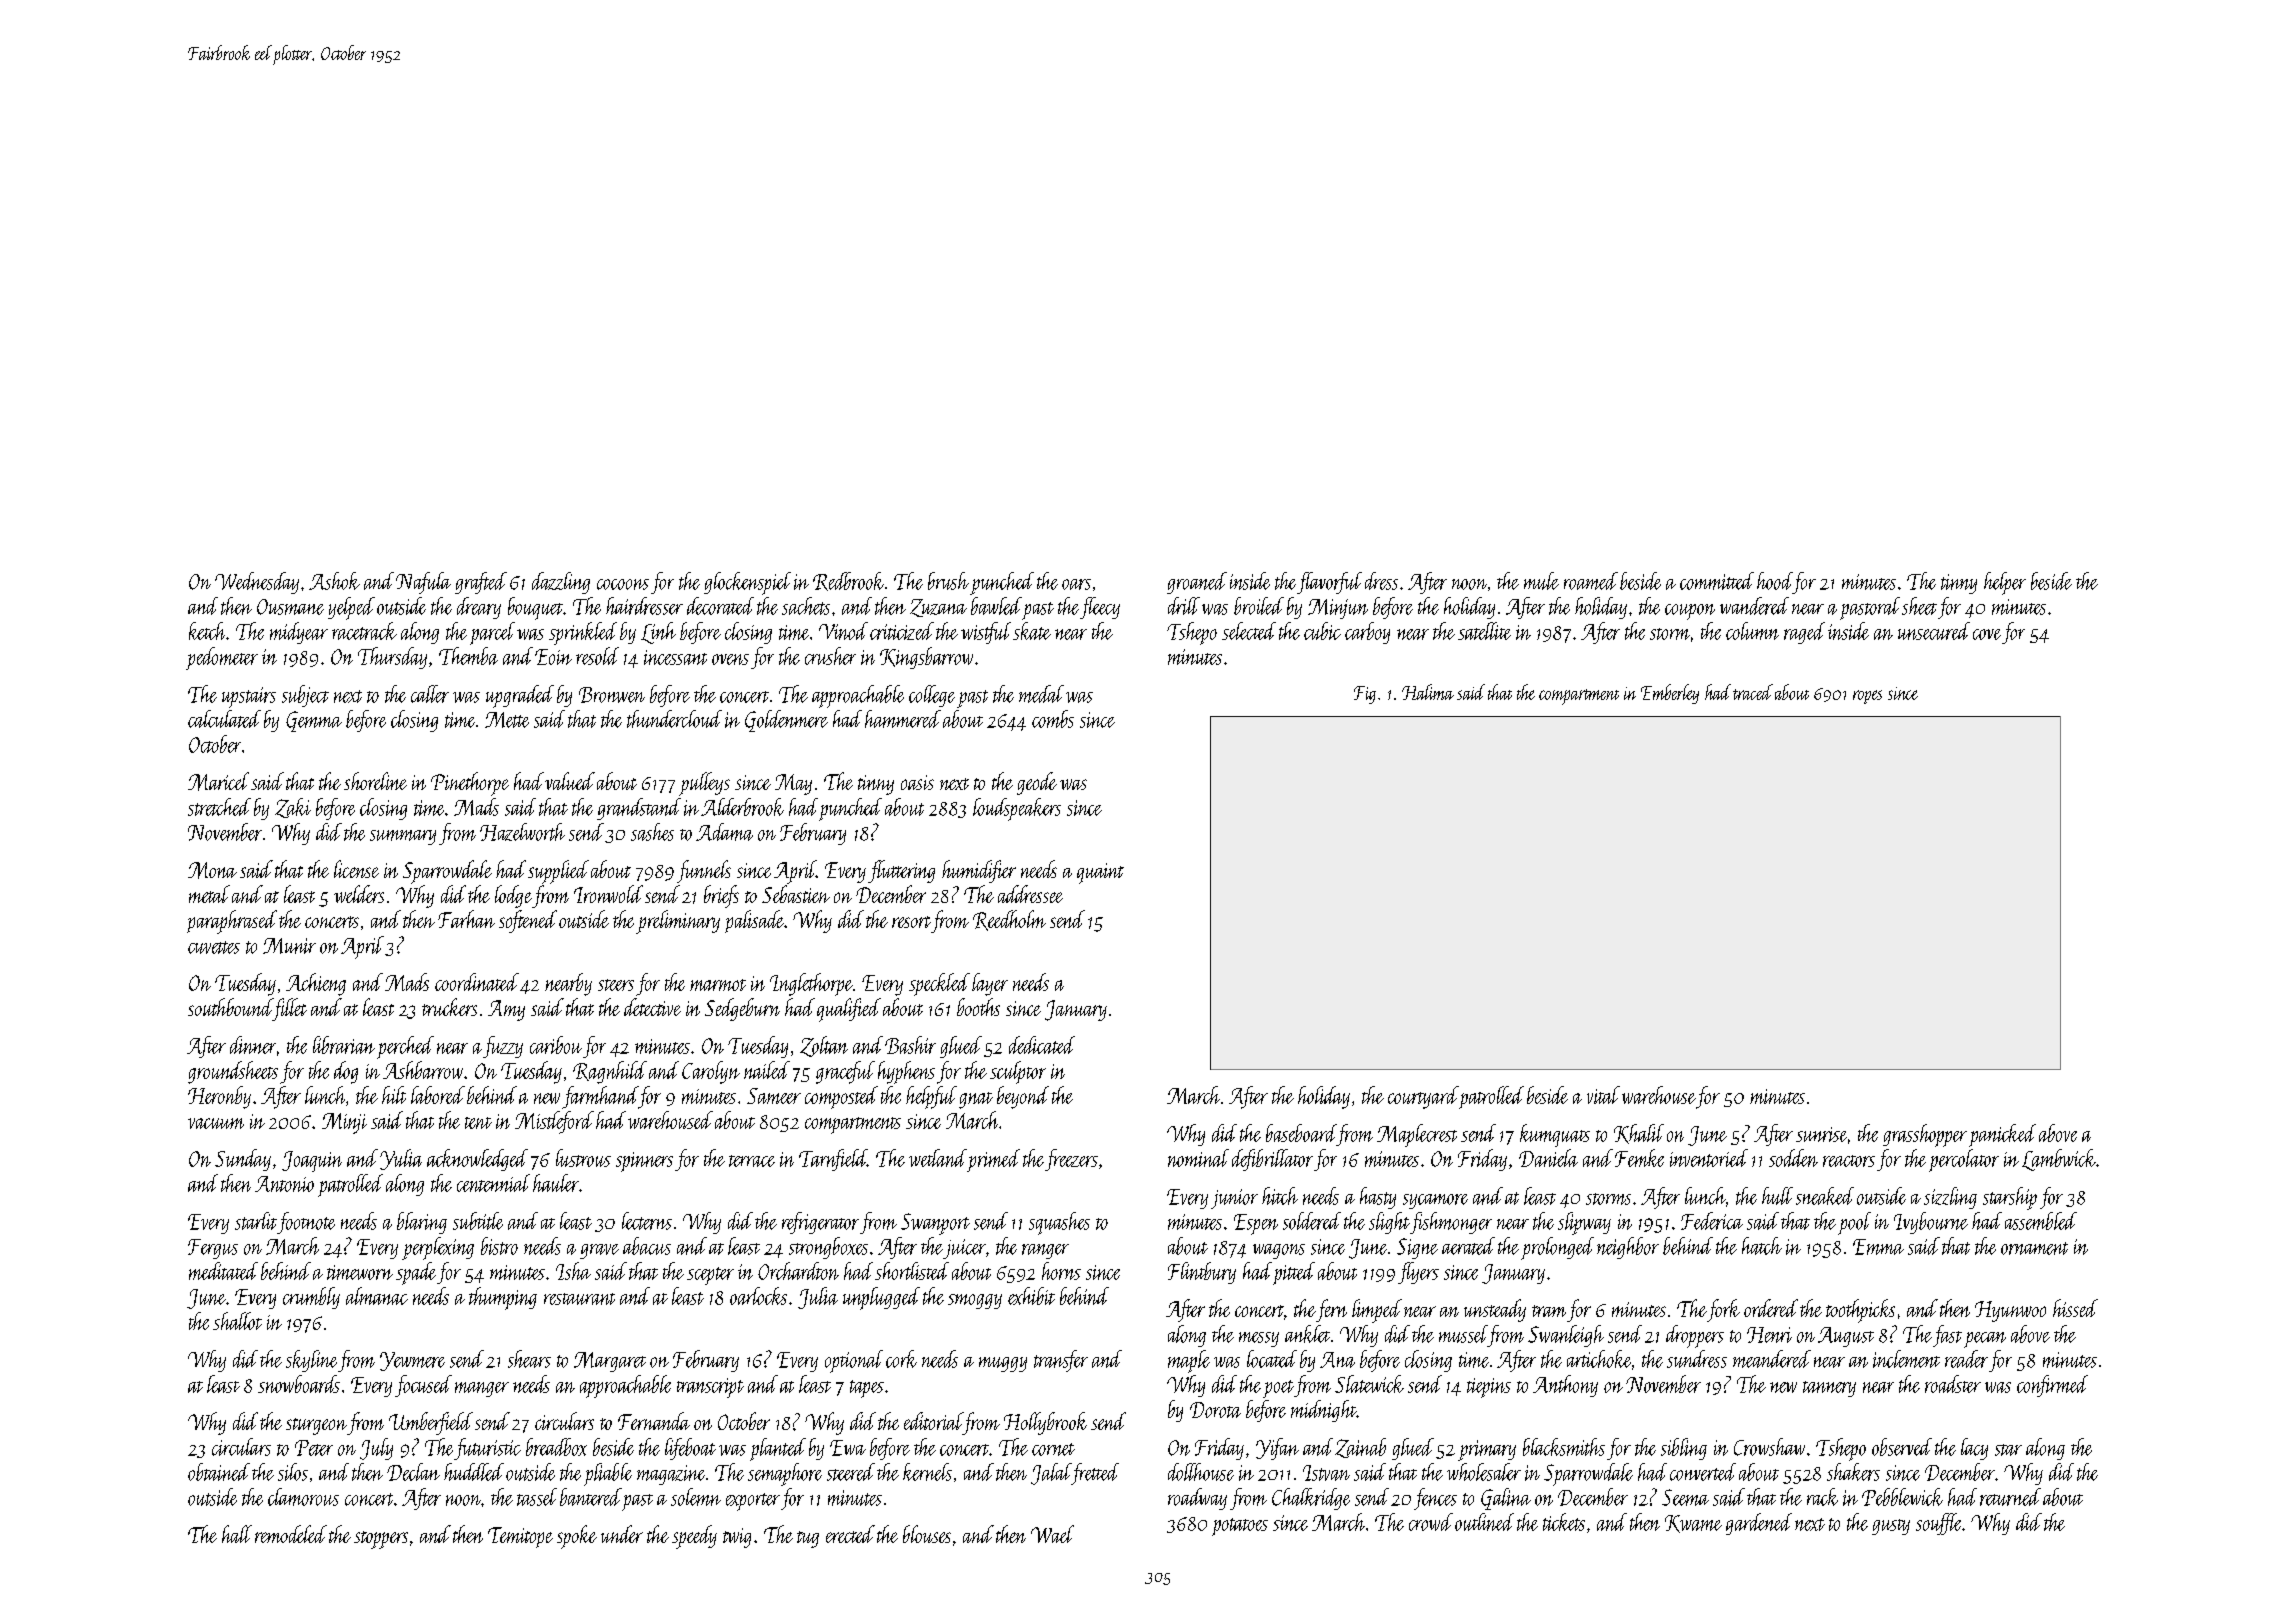 Image resolution: width=2292 pixels, height=1620 pixels. What do you see at coordinates (1753, 692) in the image?
I see `traced` at bounding box center [1753, 692].
